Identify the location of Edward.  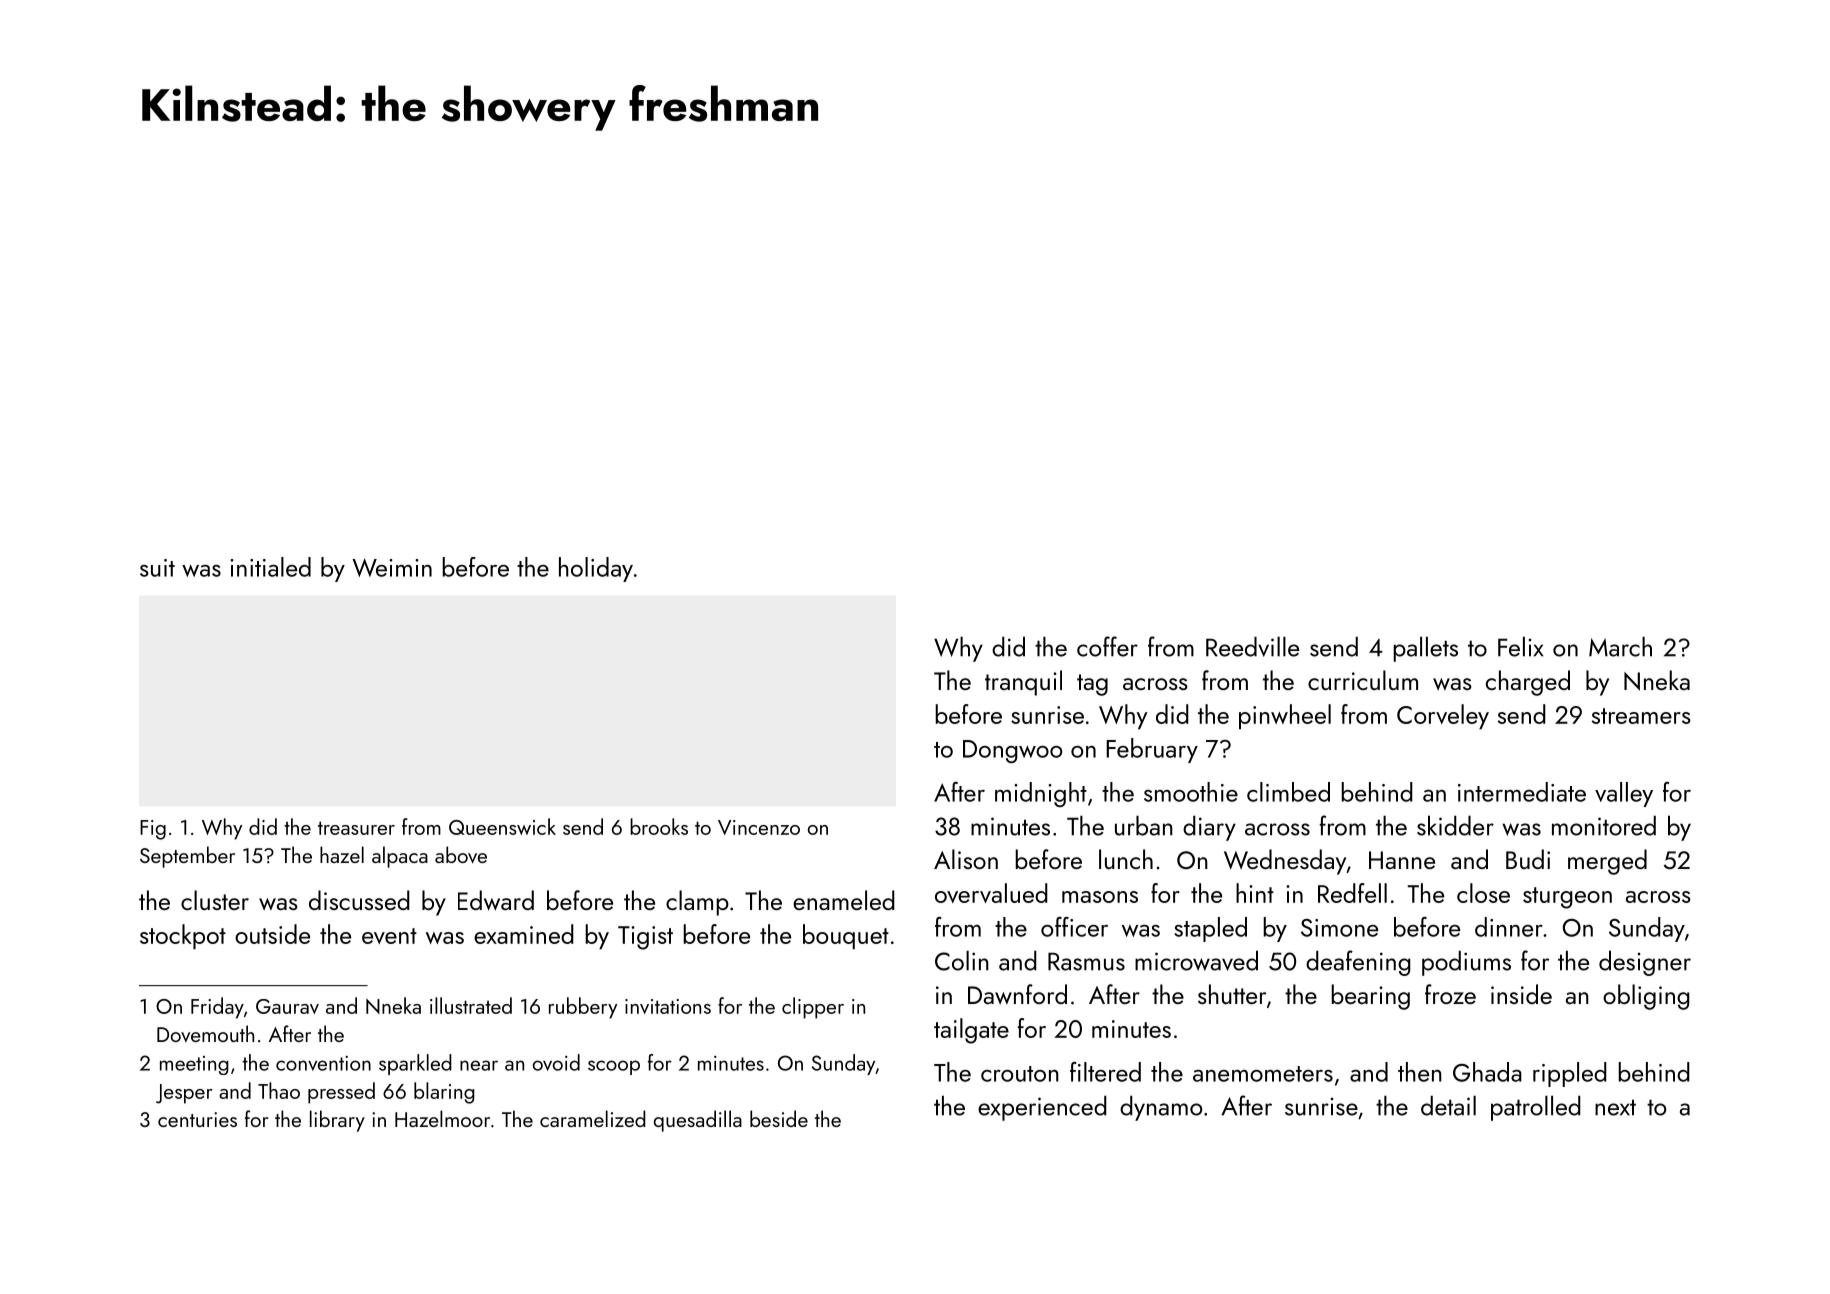
(496, 900).
